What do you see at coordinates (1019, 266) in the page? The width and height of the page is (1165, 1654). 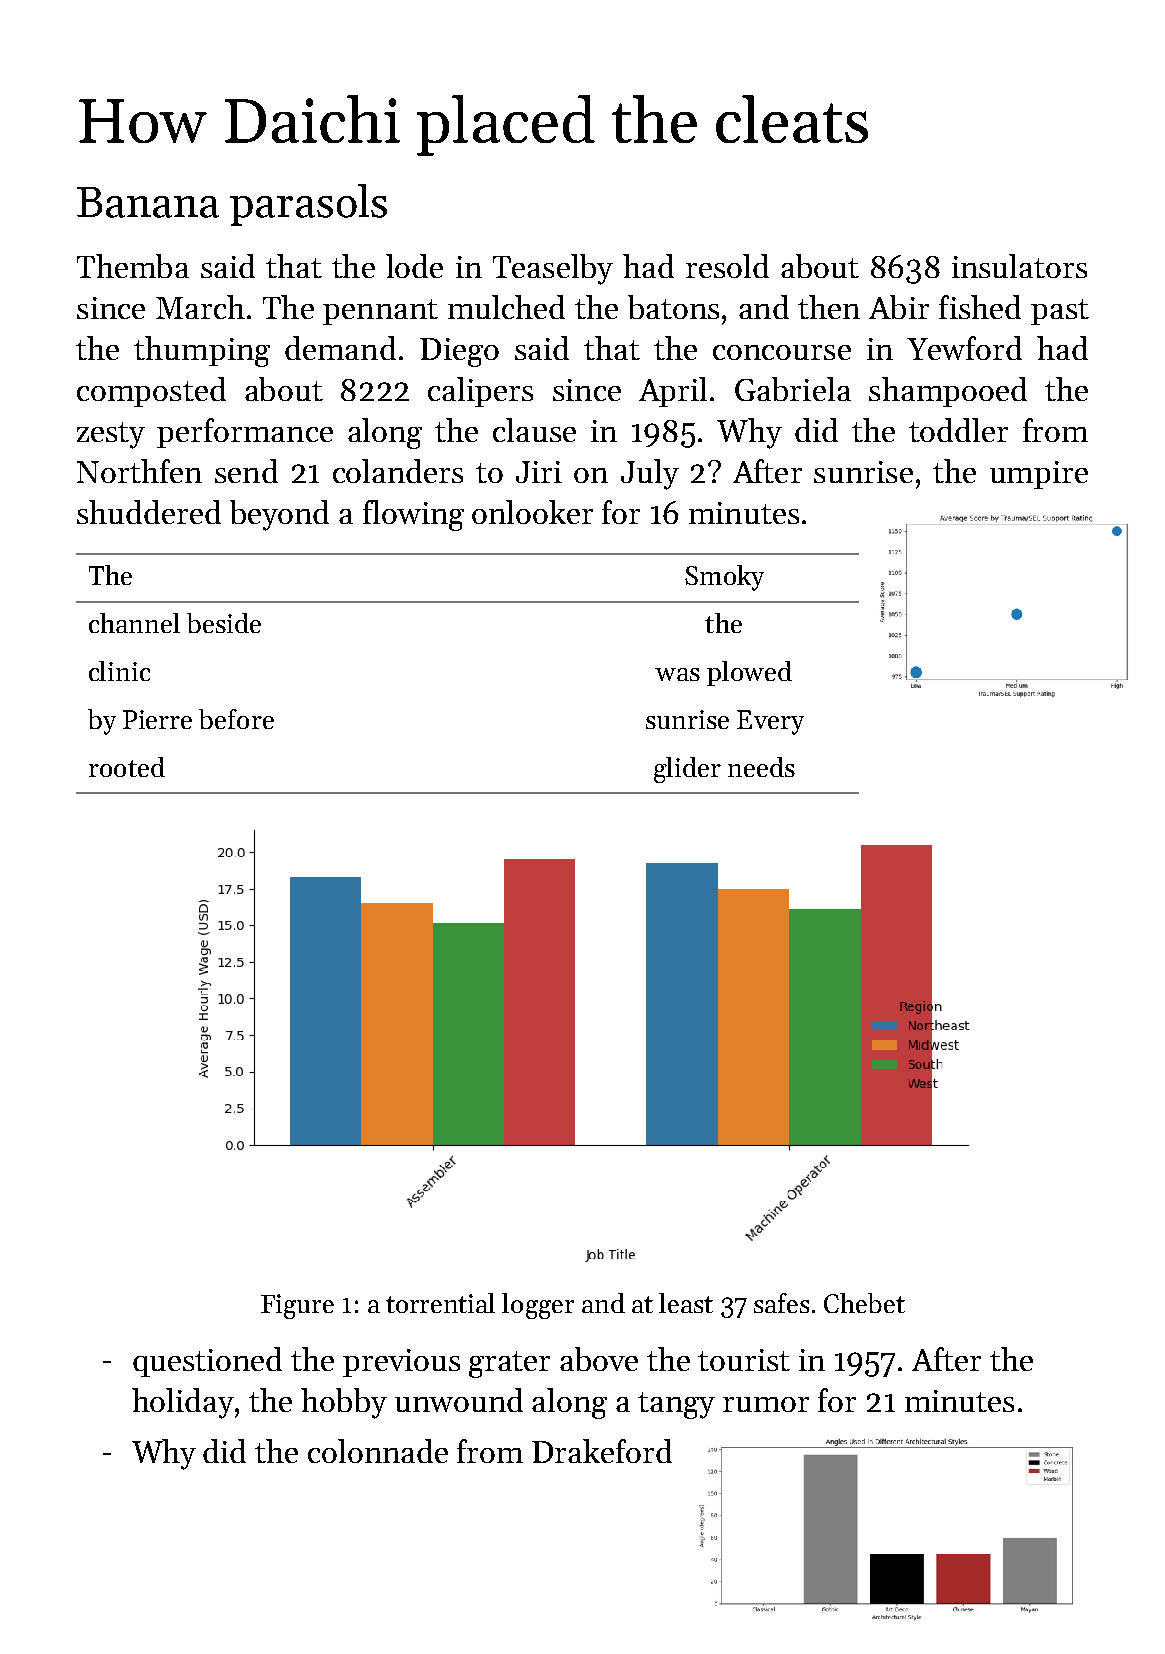 I see `insulators` at bounding box center [1019, 266].
